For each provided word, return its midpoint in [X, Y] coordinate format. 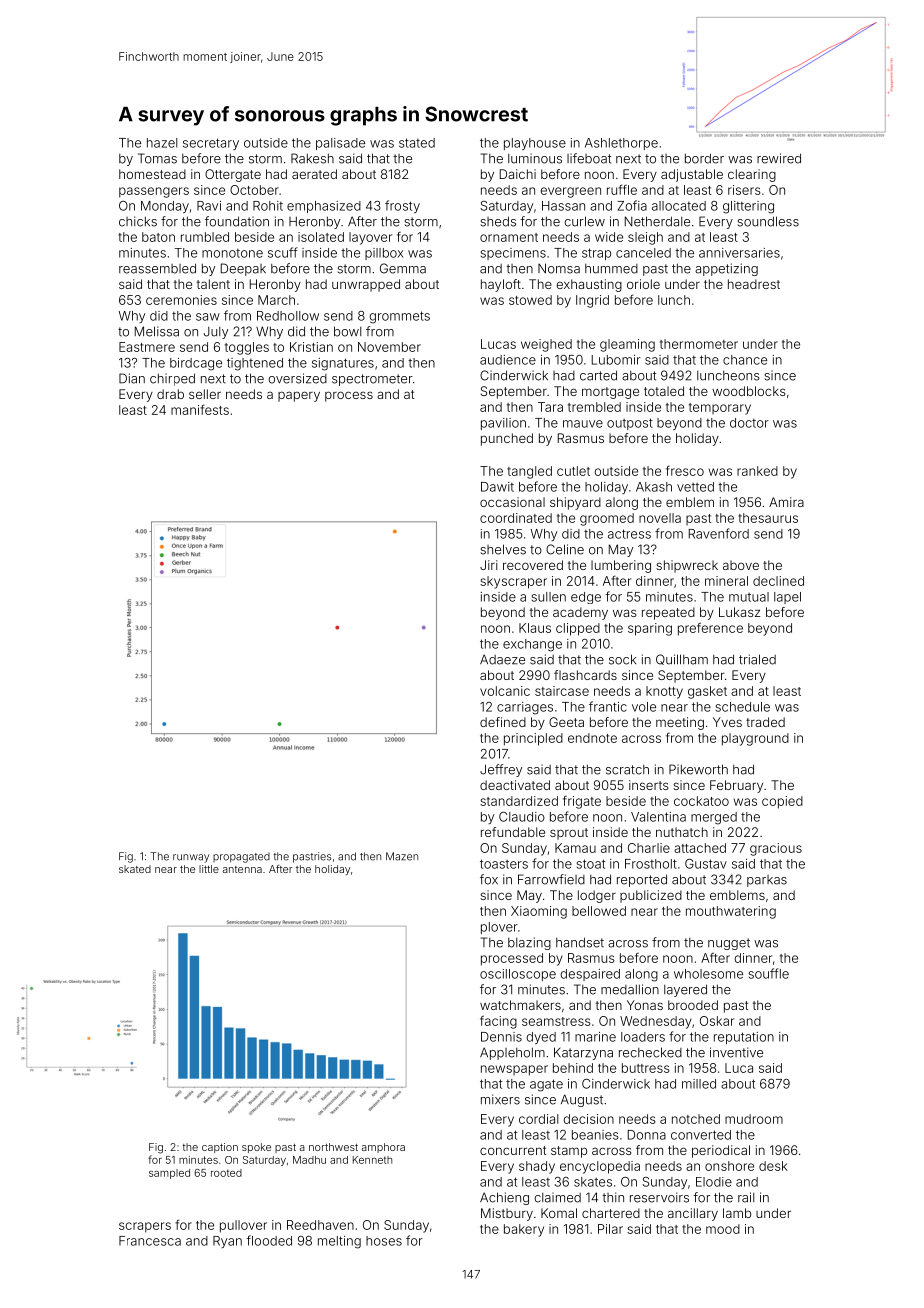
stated [417, 143]
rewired [779, 158]
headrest [754, 284]
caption [220, 1148]
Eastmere [147, 347]
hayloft [501, 285]
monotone [232, 253]
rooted [226, 1173]
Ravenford [719, 533]
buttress [646, 1068]
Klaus [535, 628]
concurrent [513, 1150]
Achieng [504, 1198]
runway [191, 858]
